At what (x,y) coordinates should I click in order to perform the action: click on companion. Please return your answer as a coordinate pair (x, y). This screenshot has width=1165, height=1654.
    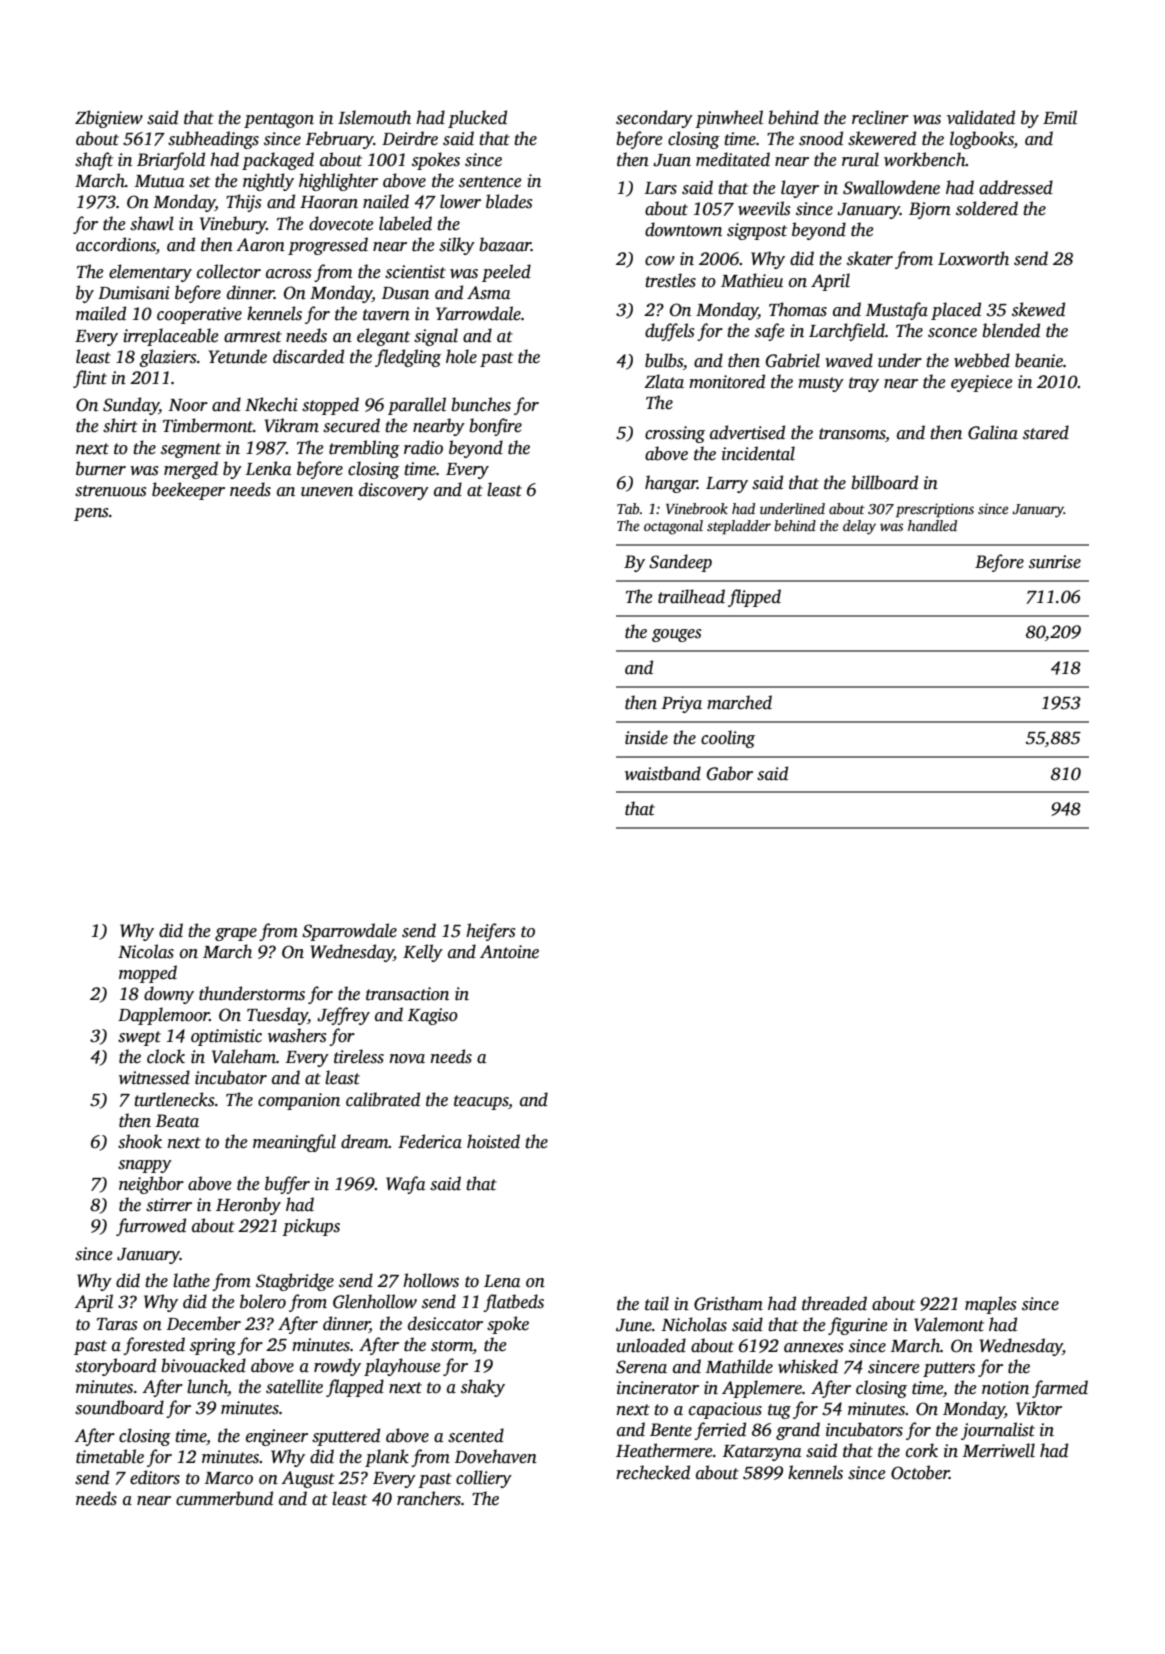
    Looking at the image, I should click on (299, 1101).
